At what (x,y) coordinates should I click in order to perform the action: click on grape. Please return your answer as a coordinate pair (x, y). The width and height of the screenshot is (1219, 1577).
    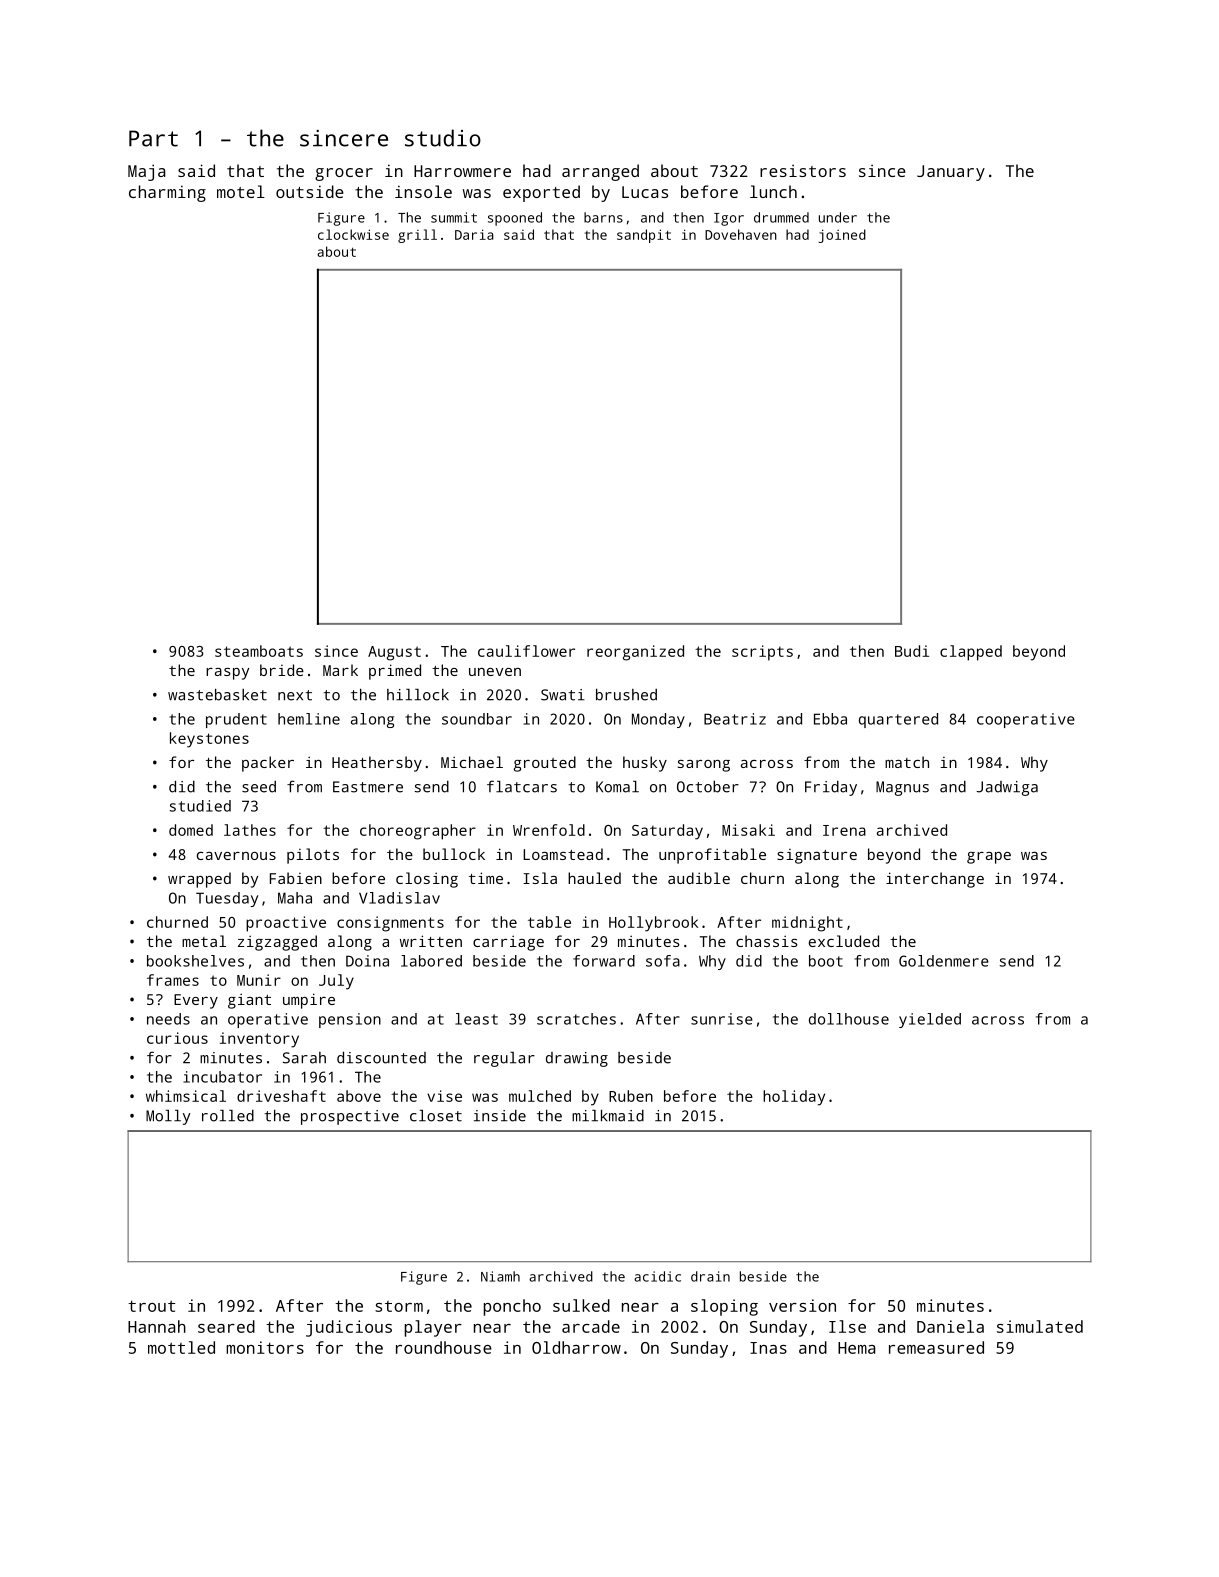
    Looking at the image, I should click on (989, 858).
